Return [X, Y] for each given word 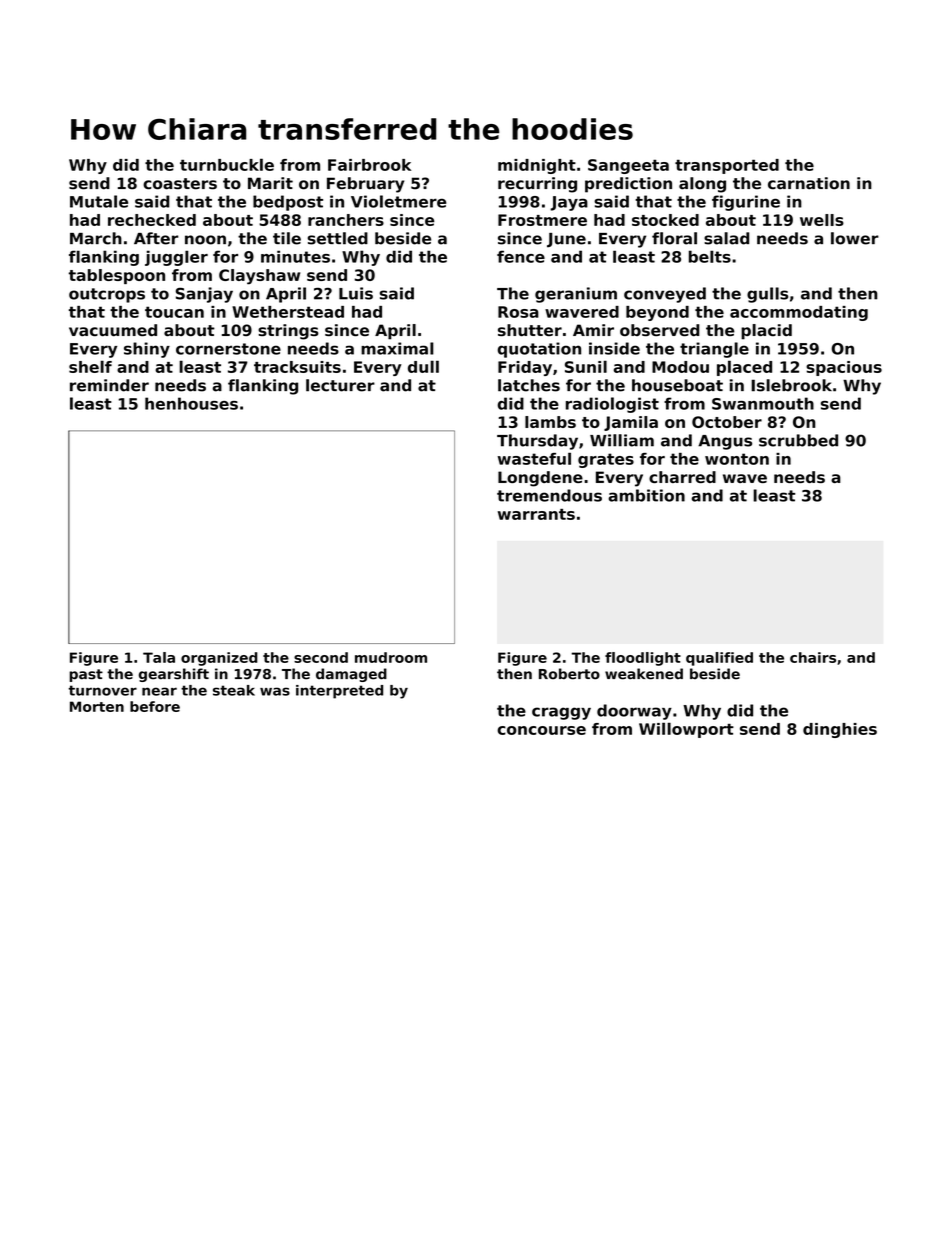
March [96, 238]
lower [855, 238]
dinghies [840, 730]
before [155, 706]
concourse [541, 730]
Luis [356, 293]
